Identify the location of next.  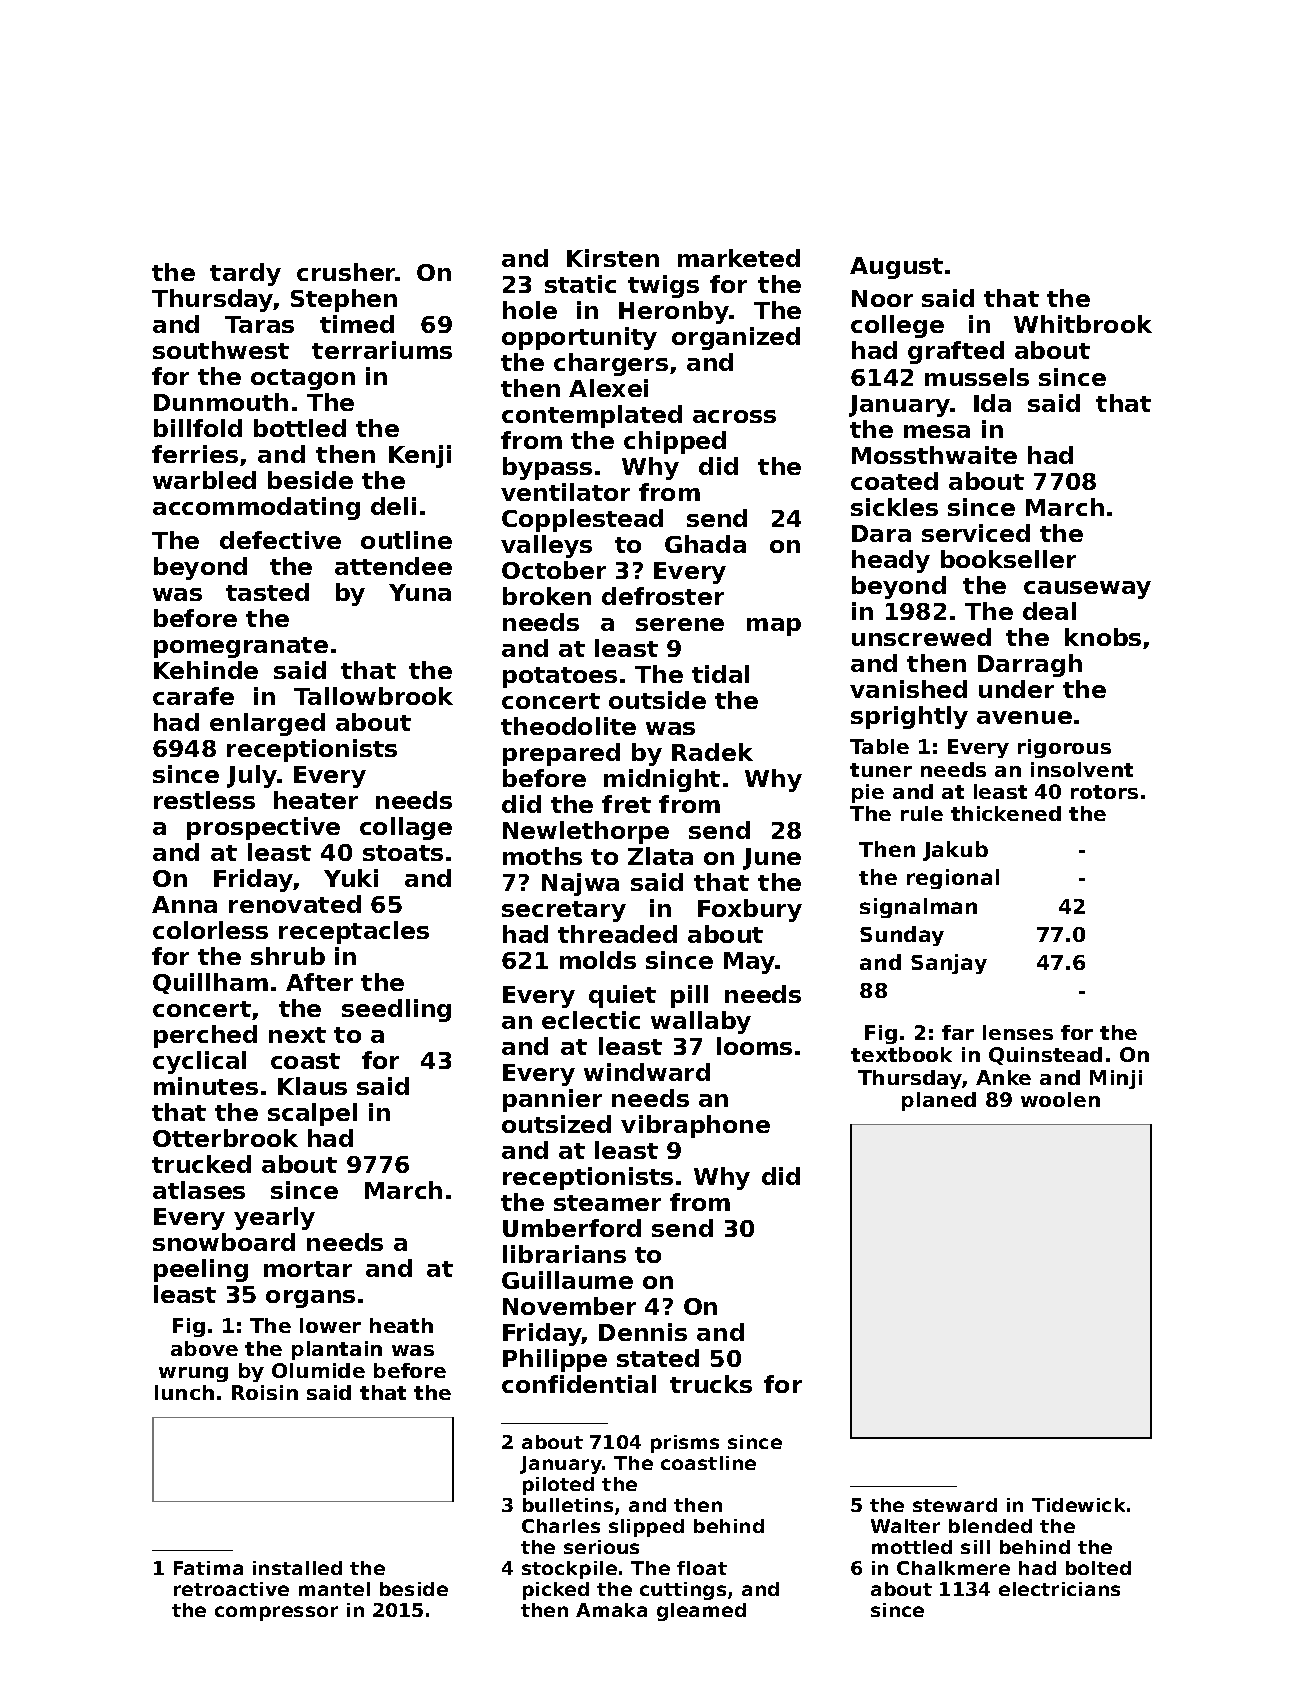
(297, 1035).
